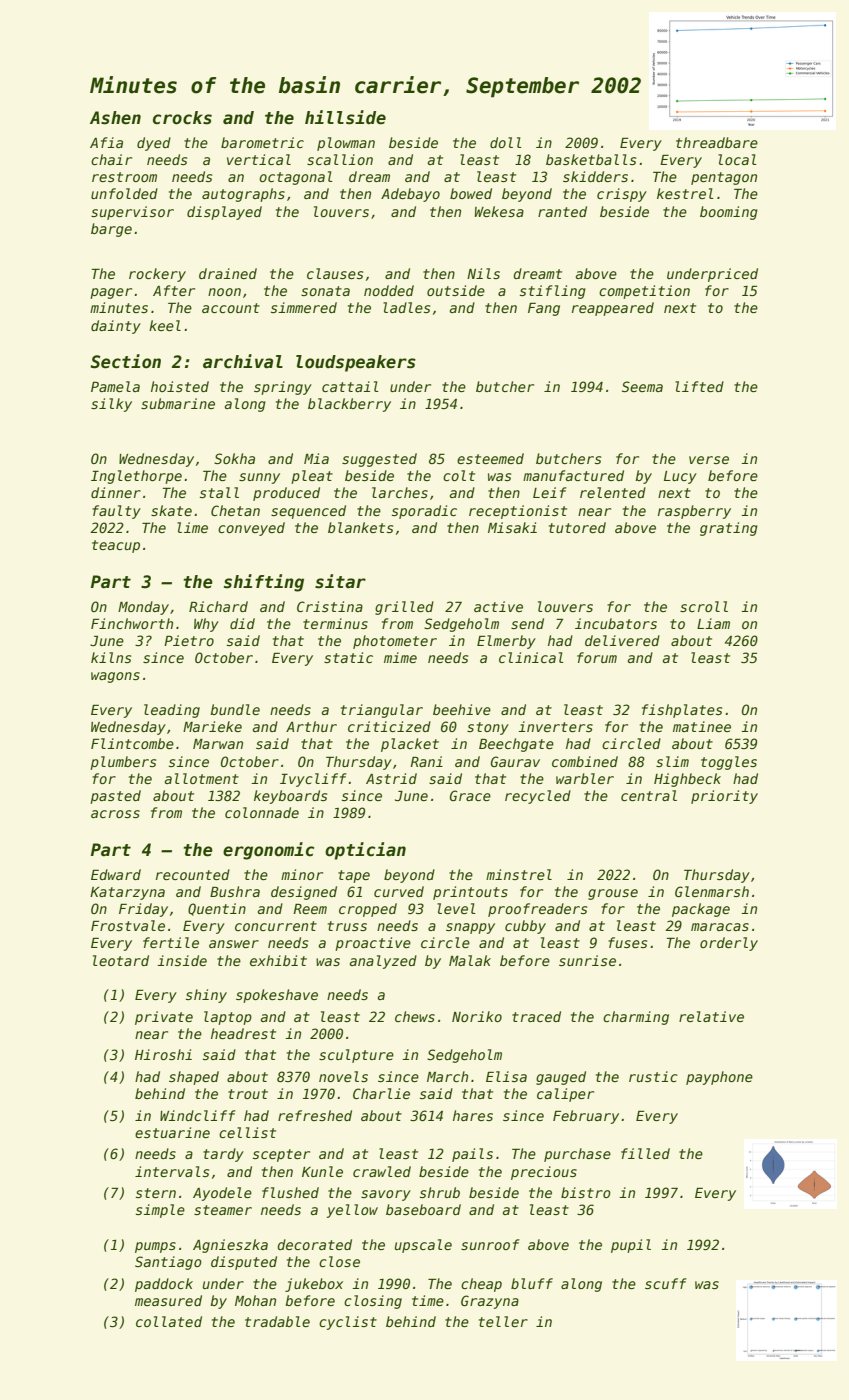  Describe the element at coordinates (157, 275) in the screenshot. I see `rockery` at that location.
